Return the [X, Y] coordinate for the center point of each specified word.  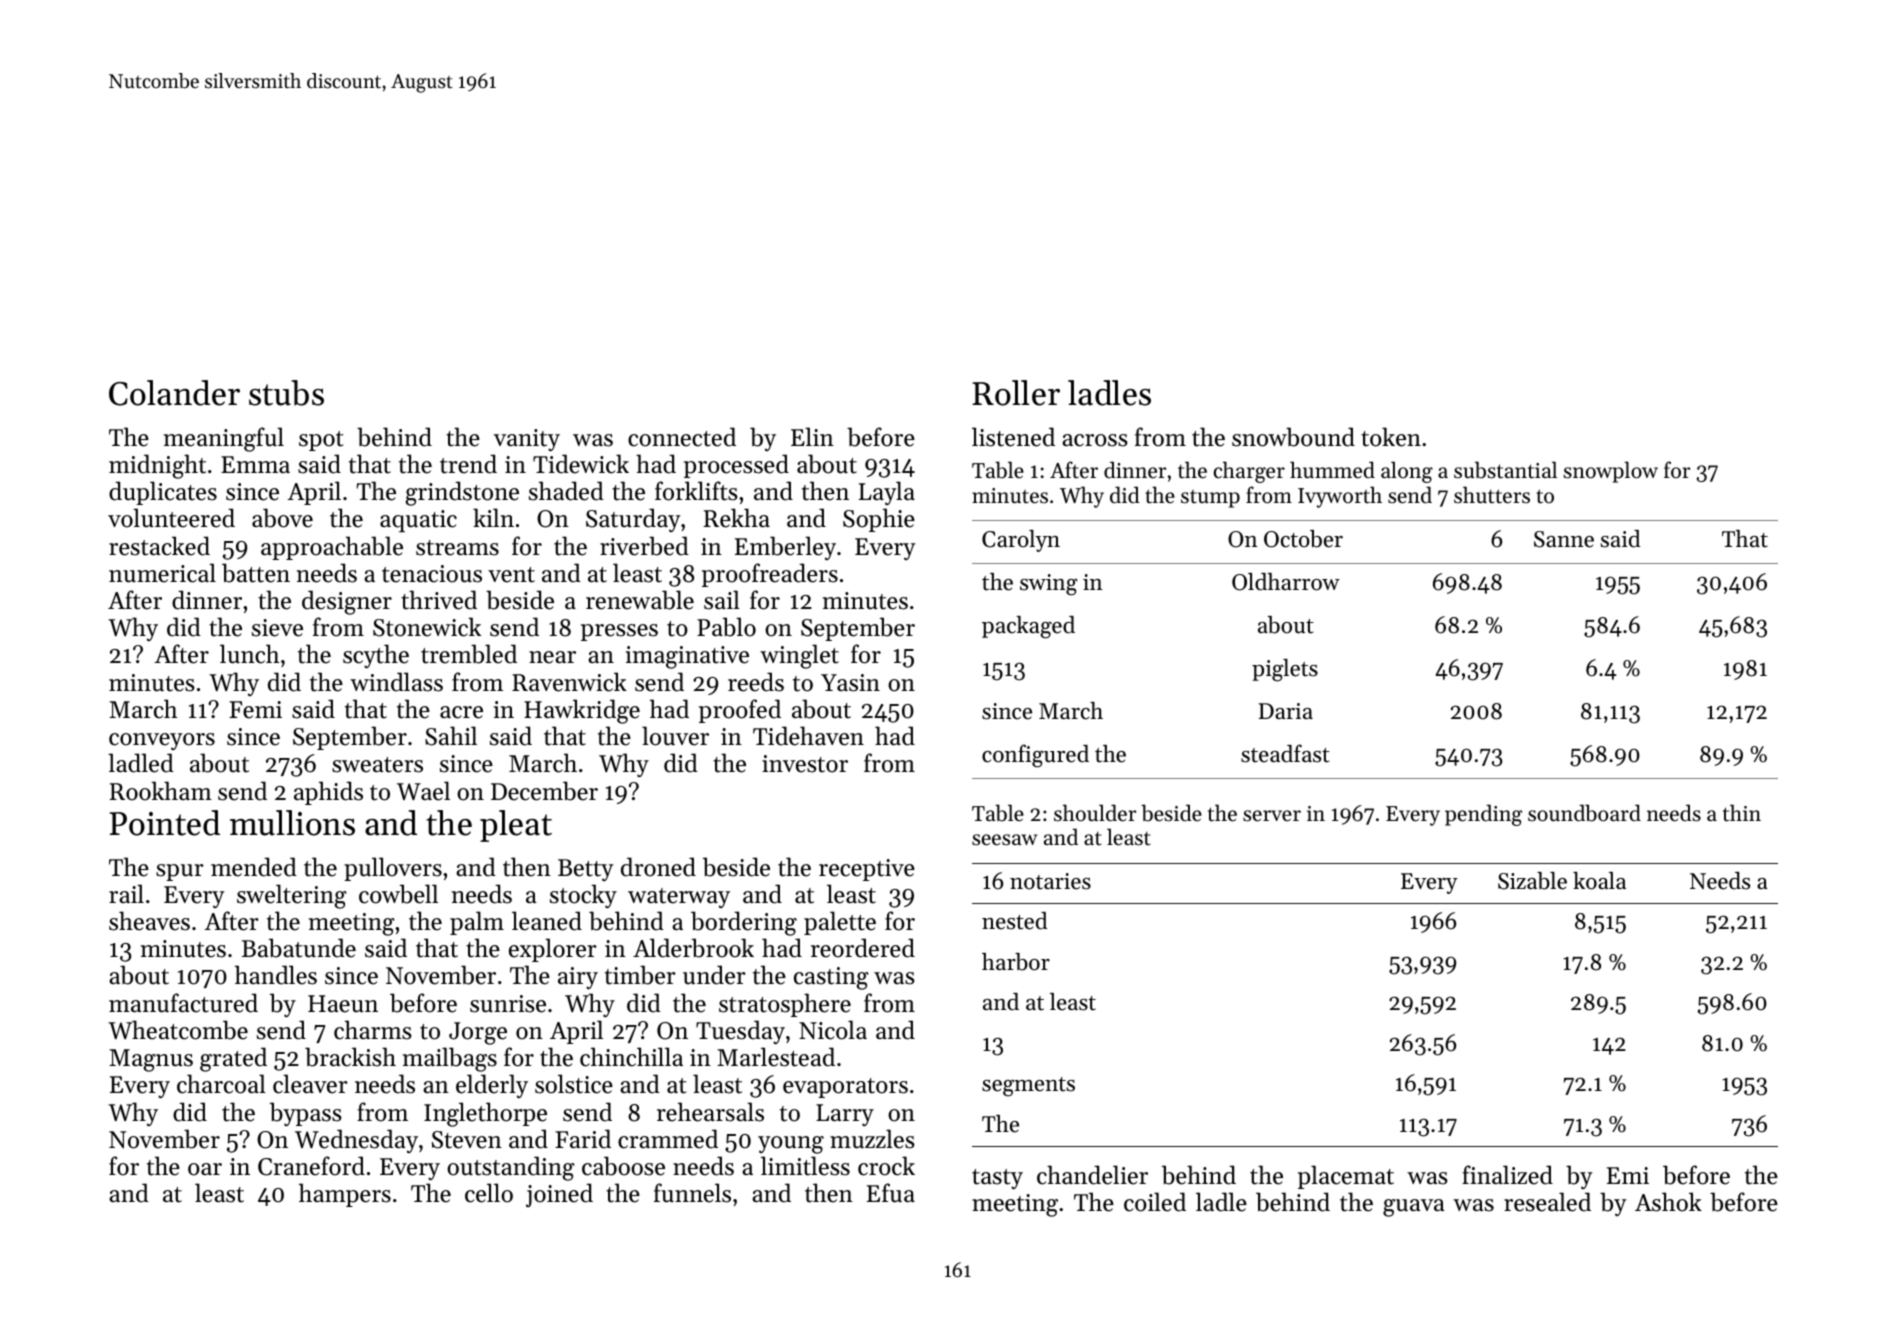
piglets [1285, 670]
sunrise [508, 1004]
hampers [345, 1195]
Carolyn [1021, 541]
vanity [527, 440]
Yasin [850, 683]
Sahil [451, 736]
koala [1599, 881]
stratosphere [785, 1005]
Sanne [1564, 539]
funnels [692, 1193]
